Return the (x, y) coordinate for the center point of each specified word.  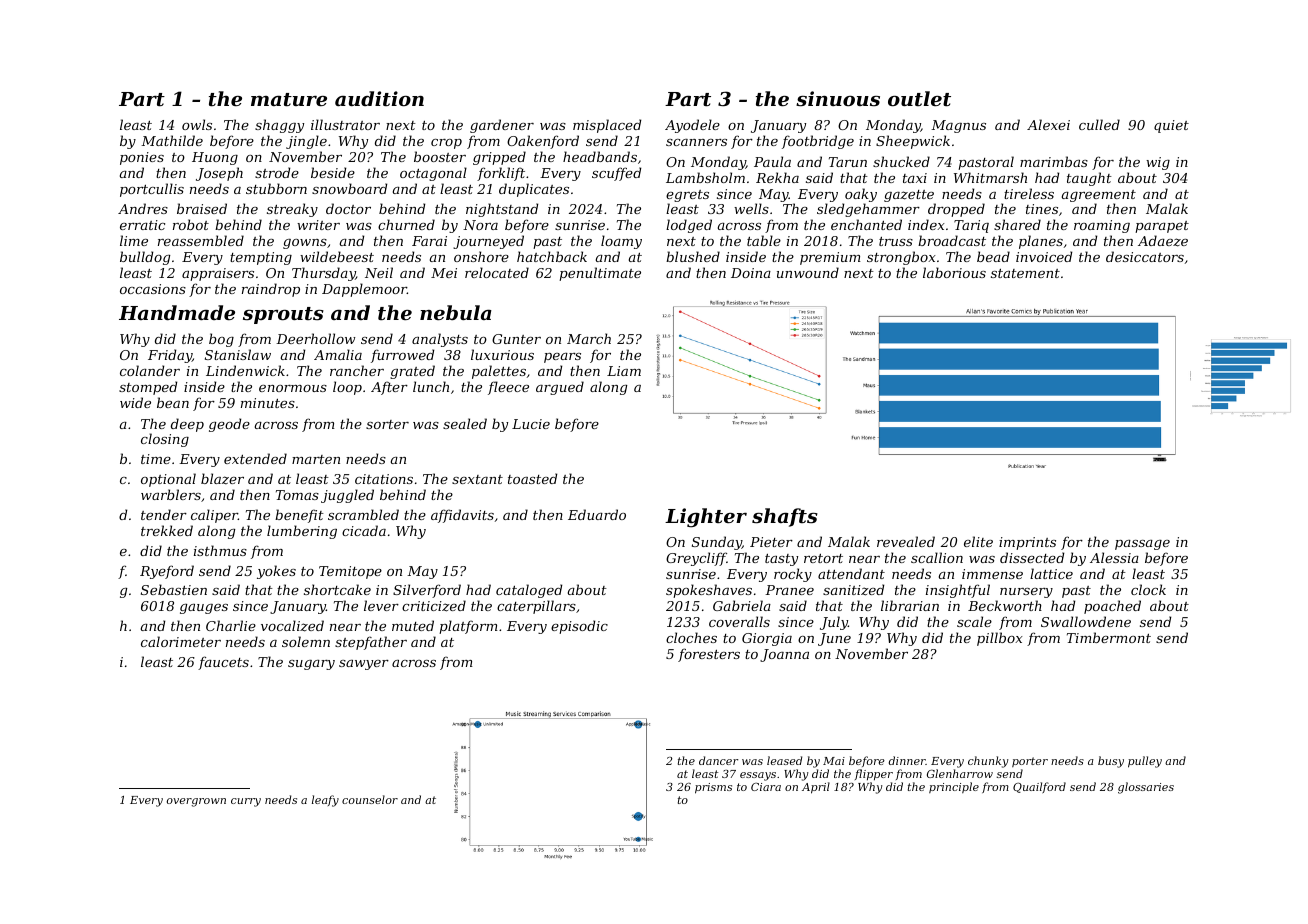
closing (165, 440)
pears (562, 358)
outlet (919, 99)
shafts (785, 517)
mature (289, 99)
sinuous (838, 99)
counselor (370, 799)
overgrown (196, 802)
